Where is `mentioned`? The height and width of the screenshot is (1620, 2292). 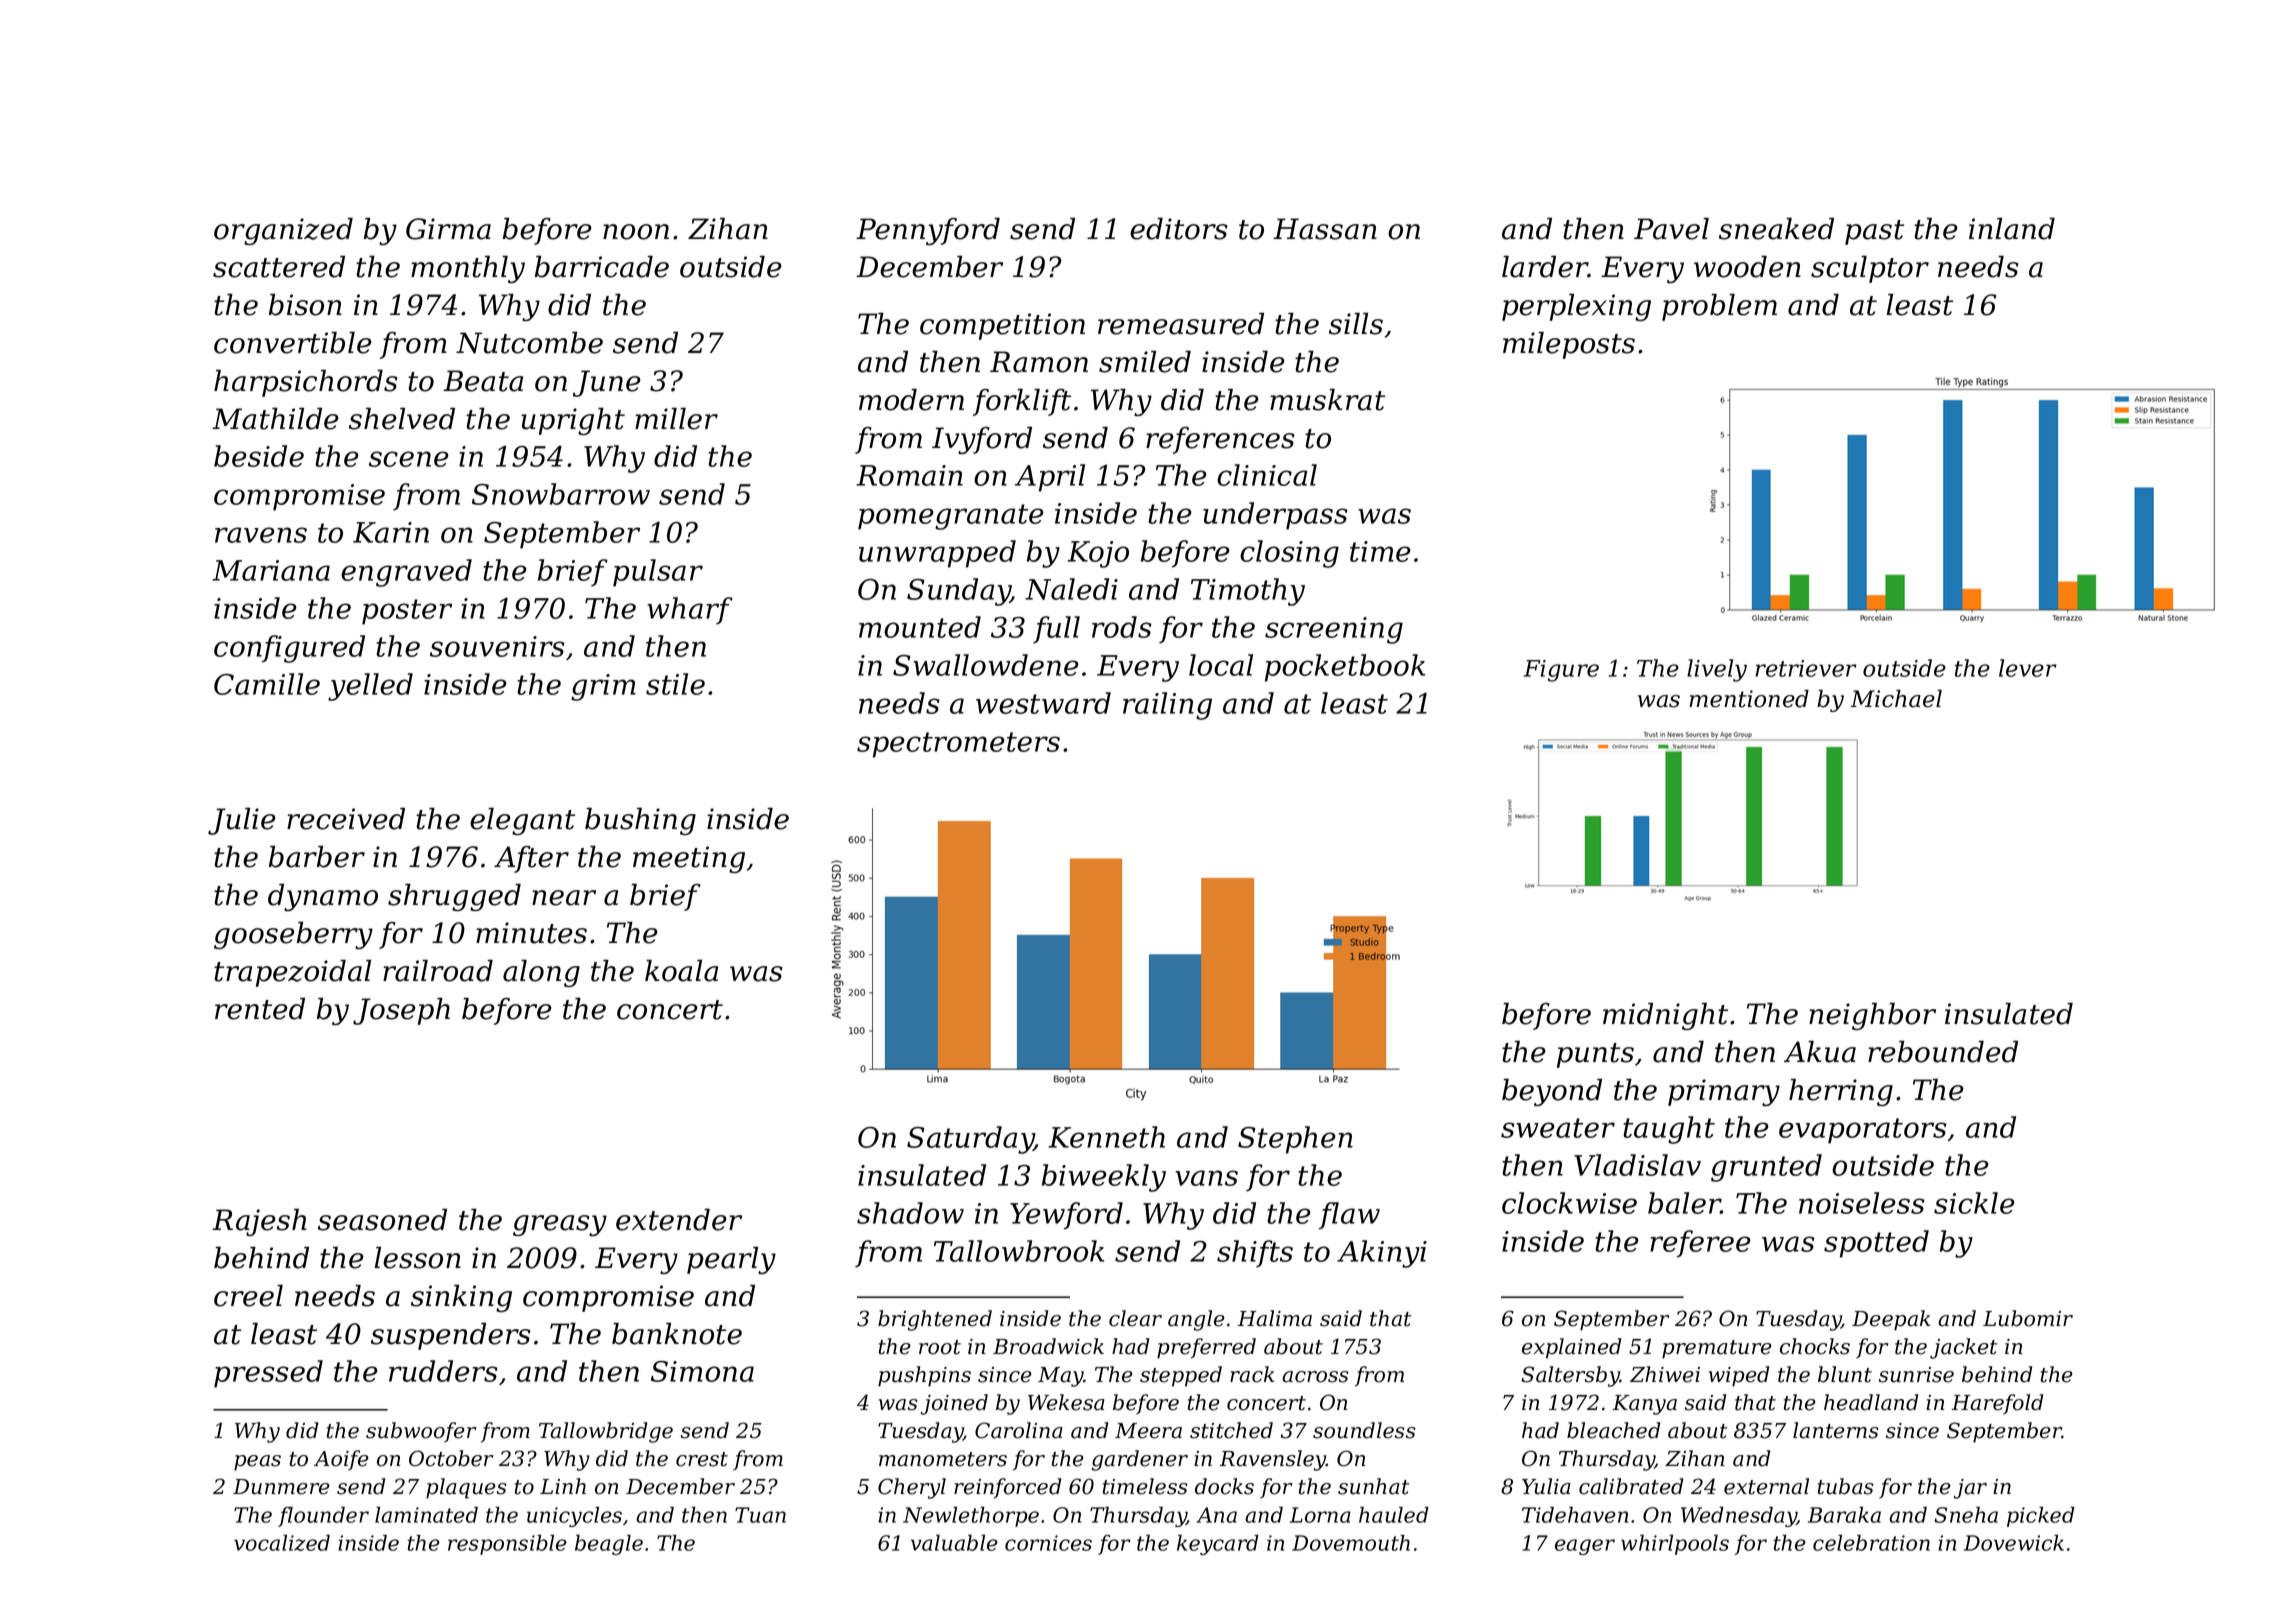
mentioned is located at coordinates (1749, 699).
